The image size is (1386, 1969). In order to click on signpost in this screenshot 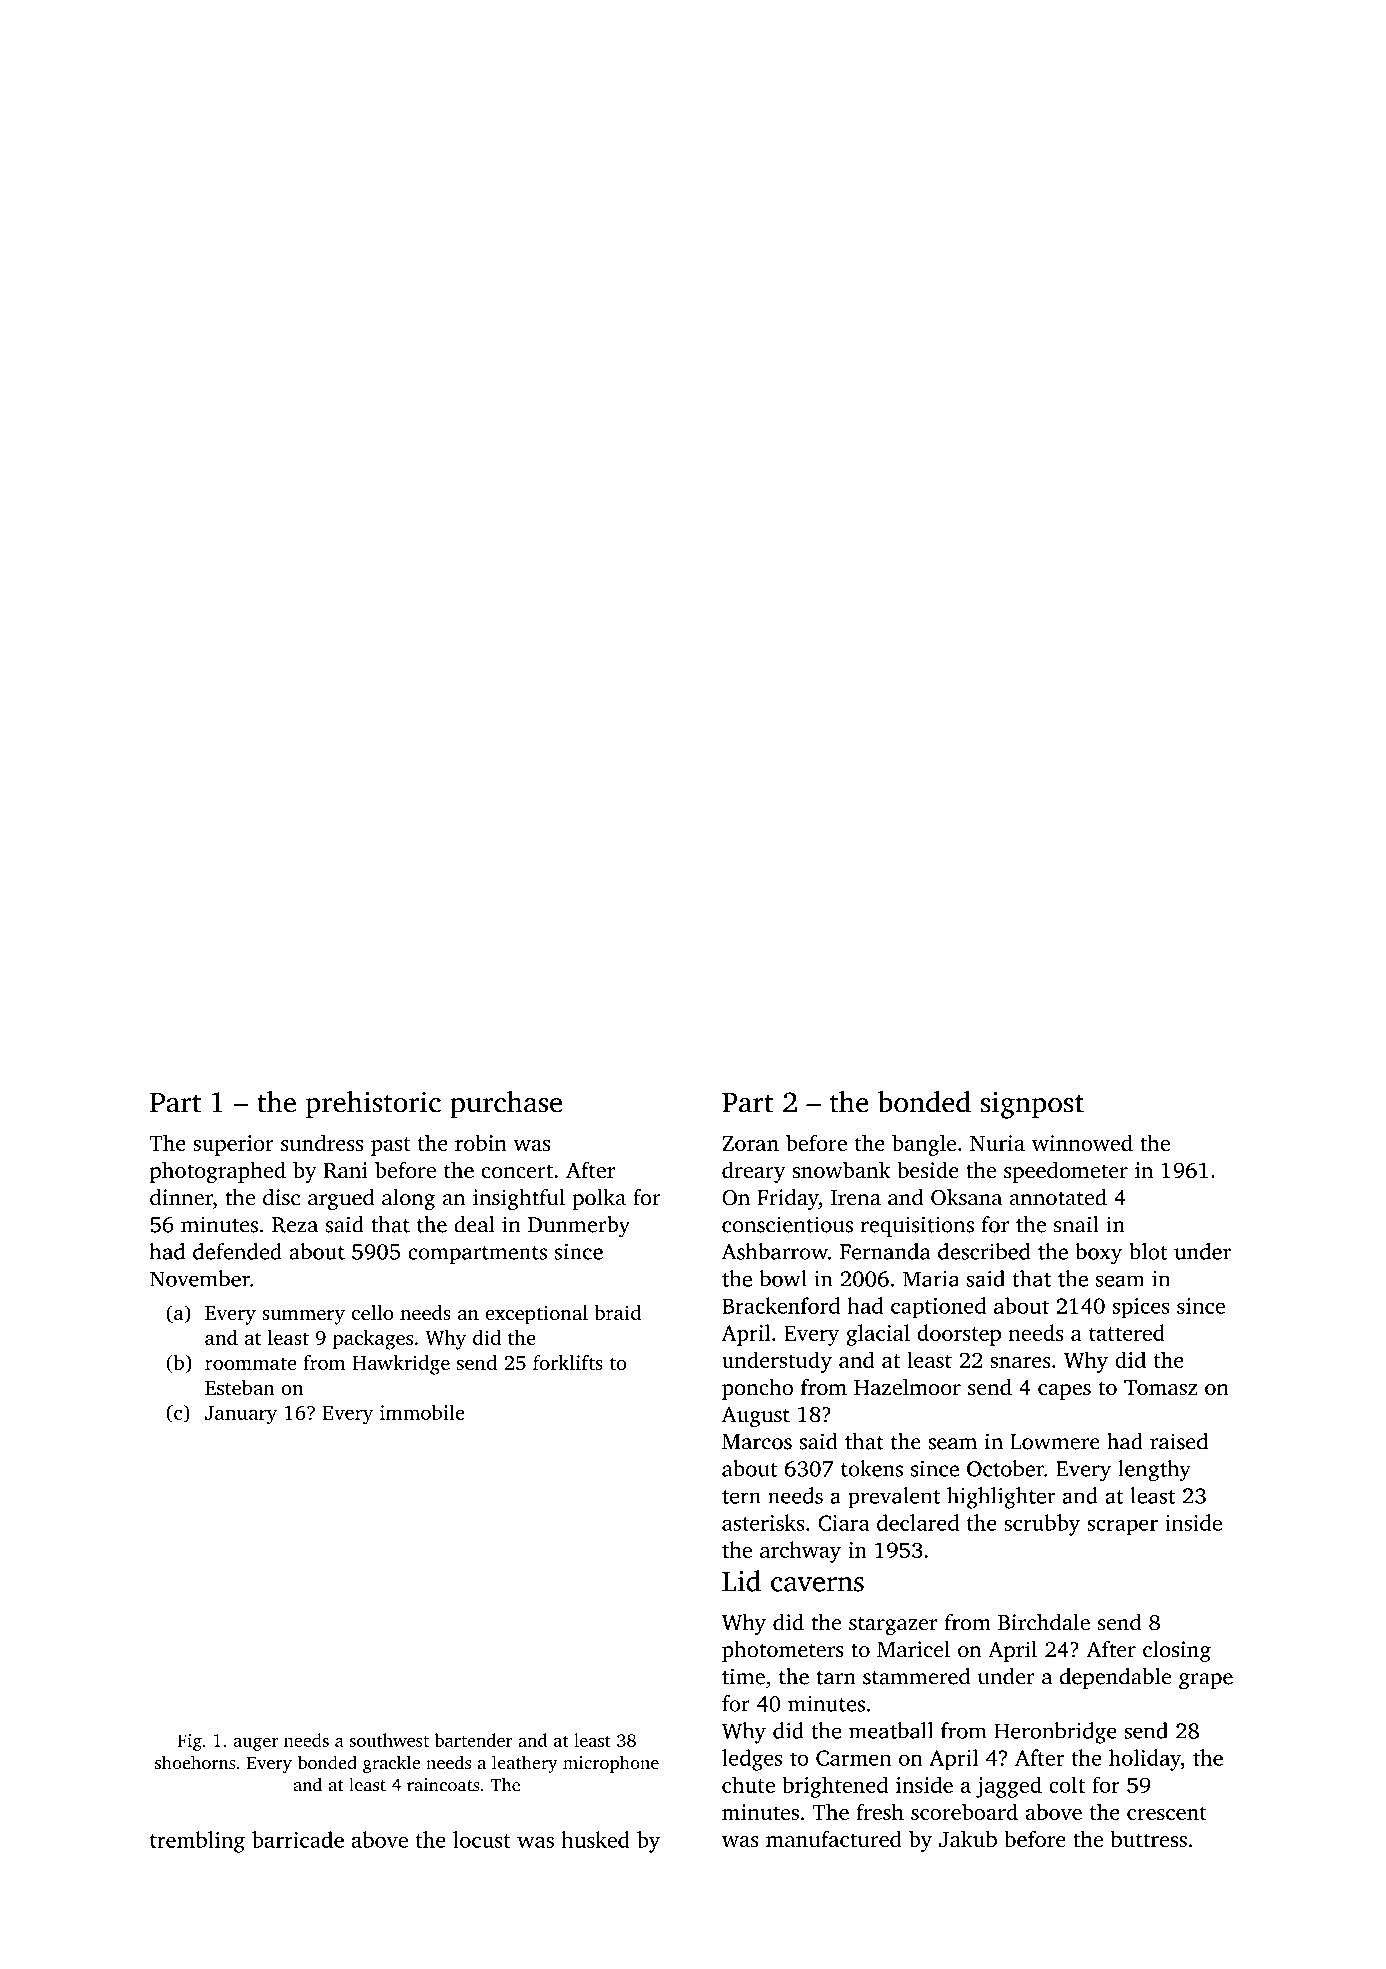, I will do `click(1032, 1105)`.
